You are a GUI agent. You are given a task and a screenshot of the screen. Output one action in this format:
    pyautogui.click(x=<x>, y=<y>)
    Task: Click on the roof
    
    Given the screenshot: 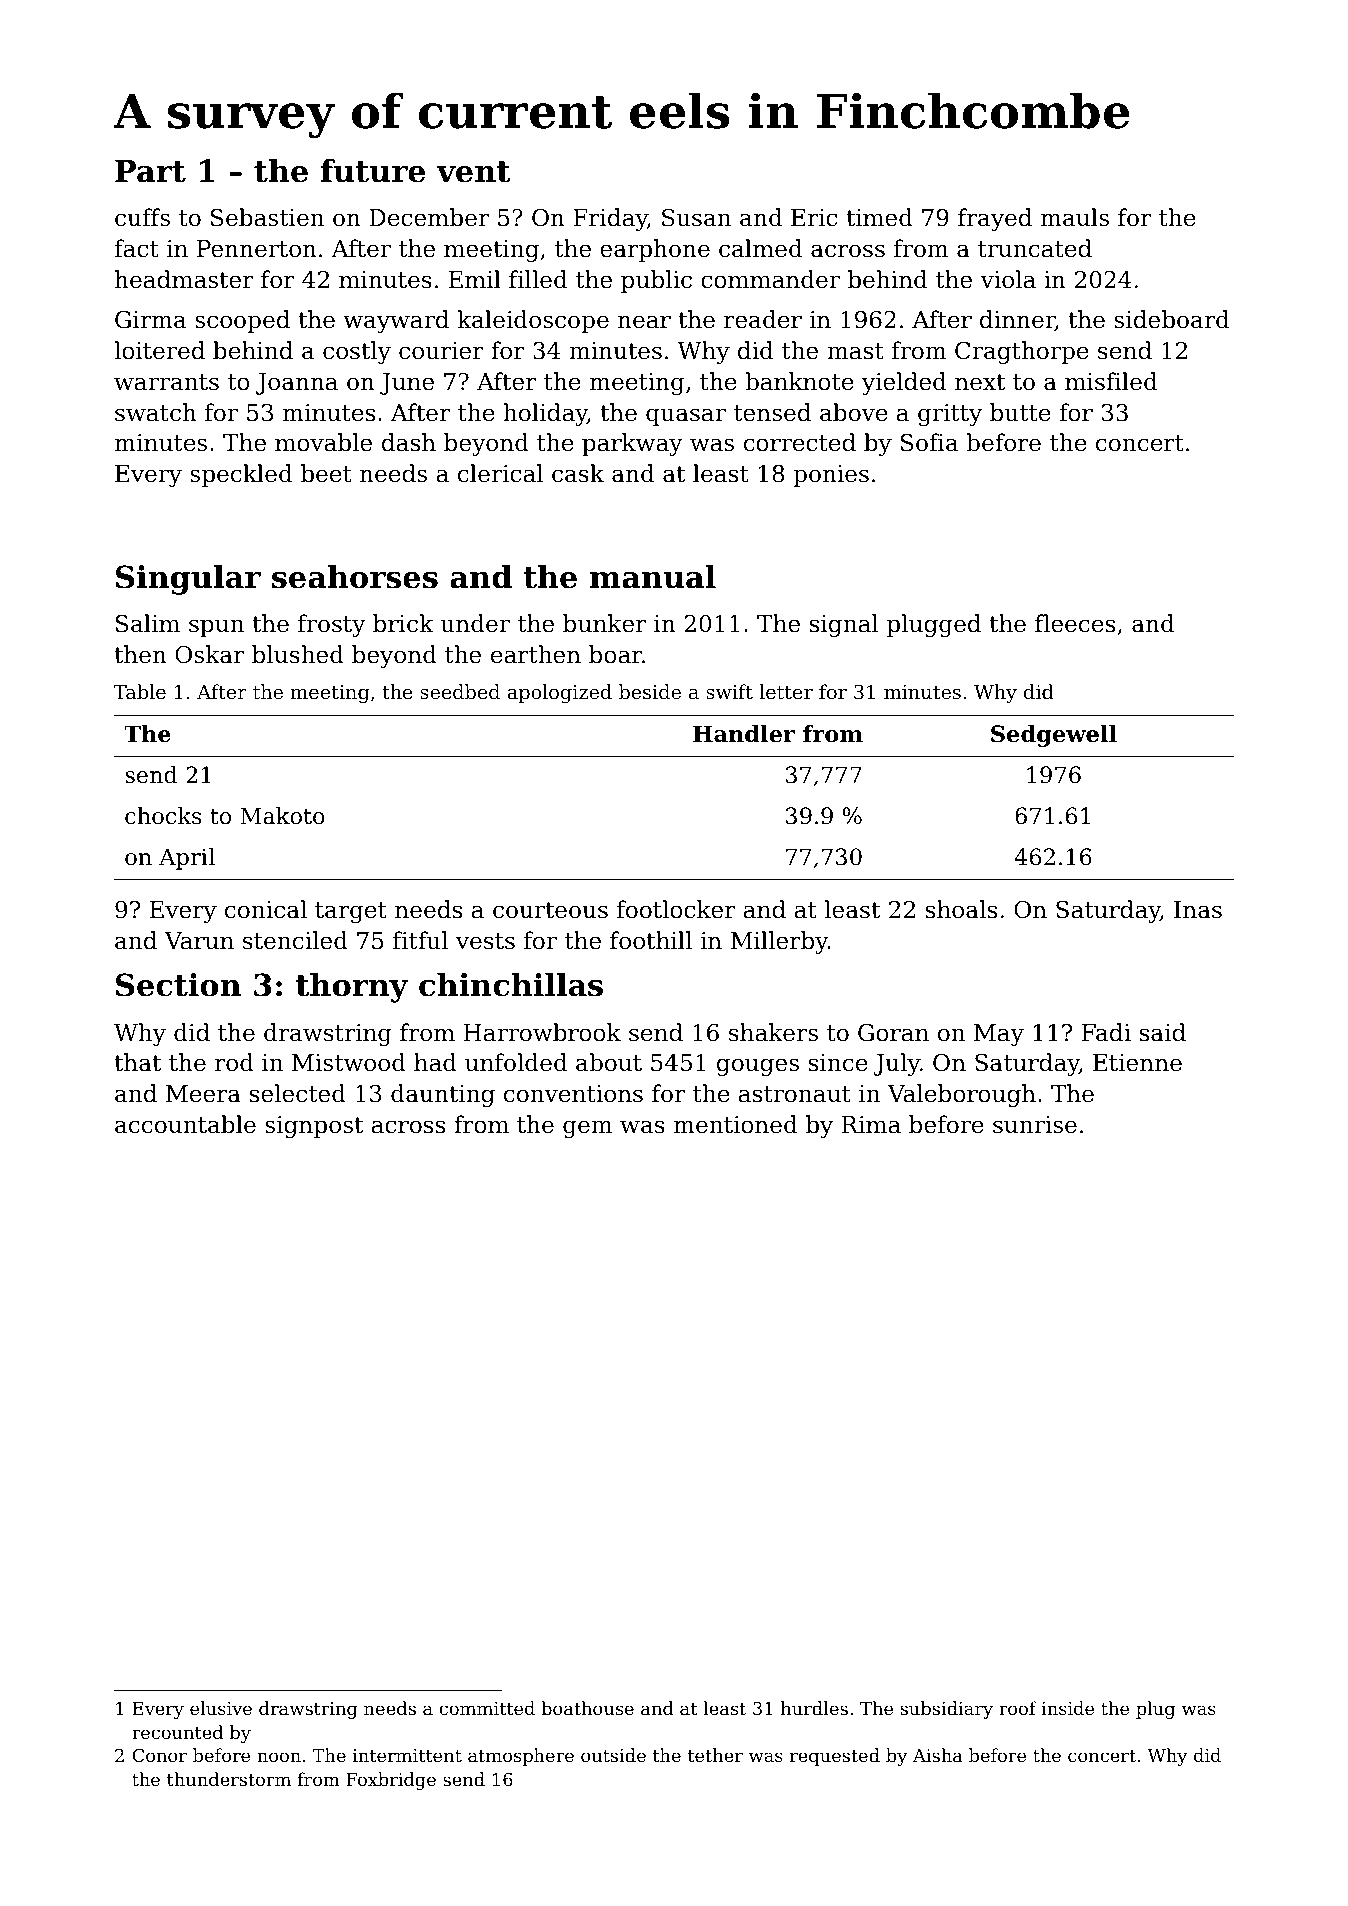 What is the action you would take?
    pyautogui.click(x=1018, y=1708)
